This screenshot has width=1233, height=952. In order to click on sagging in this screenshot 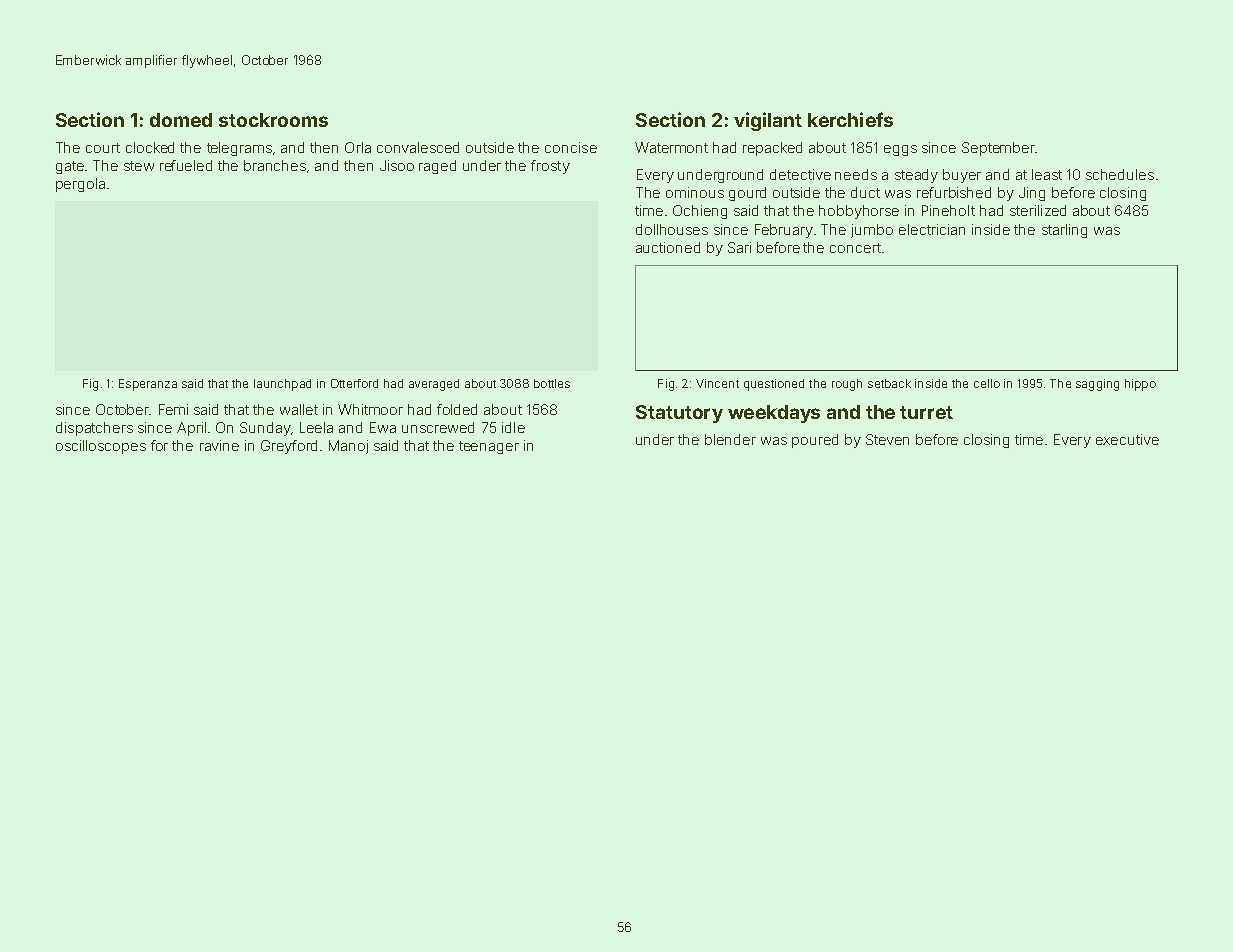, I will do `click(1097, 385)`.
